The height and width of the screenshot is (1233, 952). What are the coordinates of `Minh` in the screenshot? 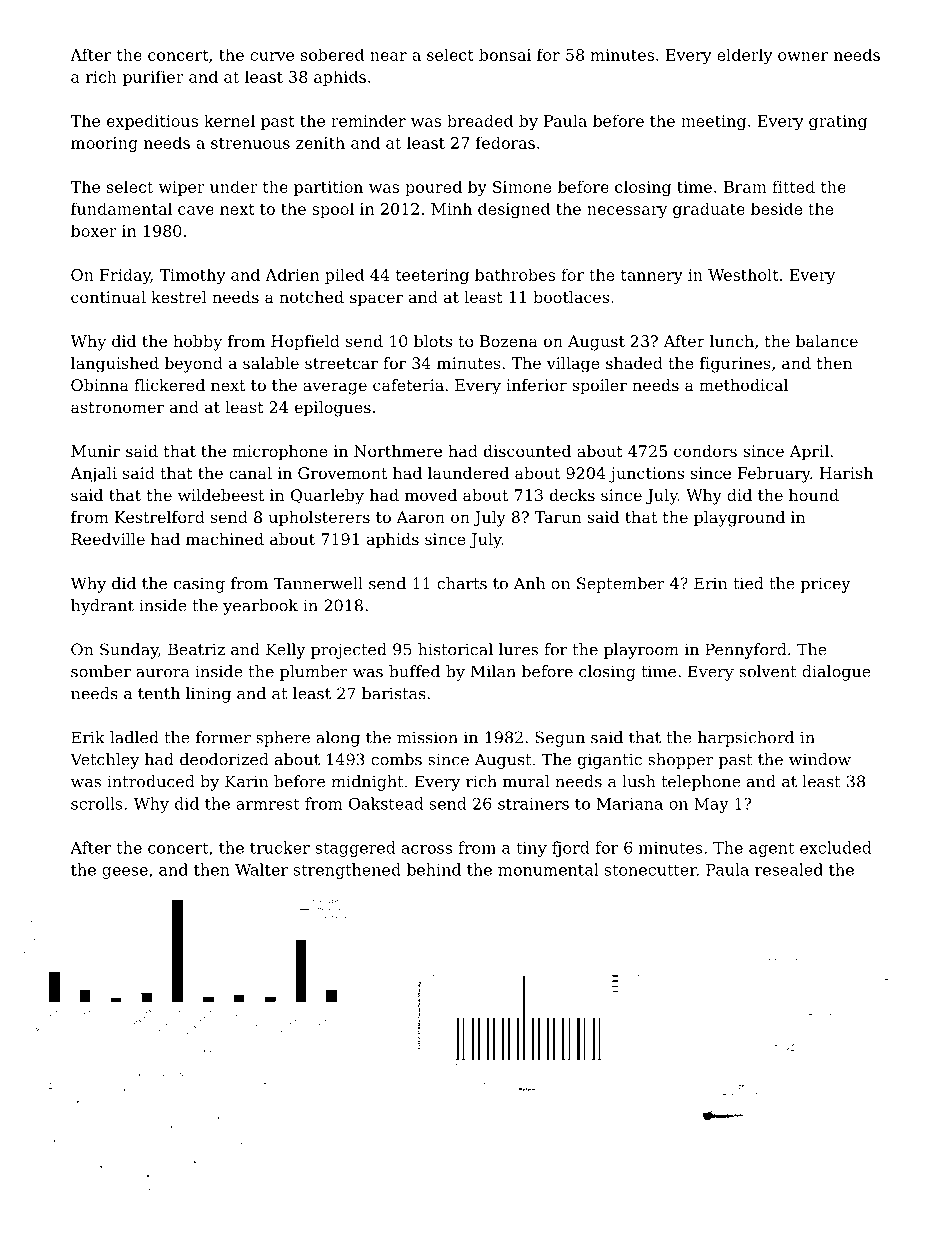 It's located at (451, 208).
